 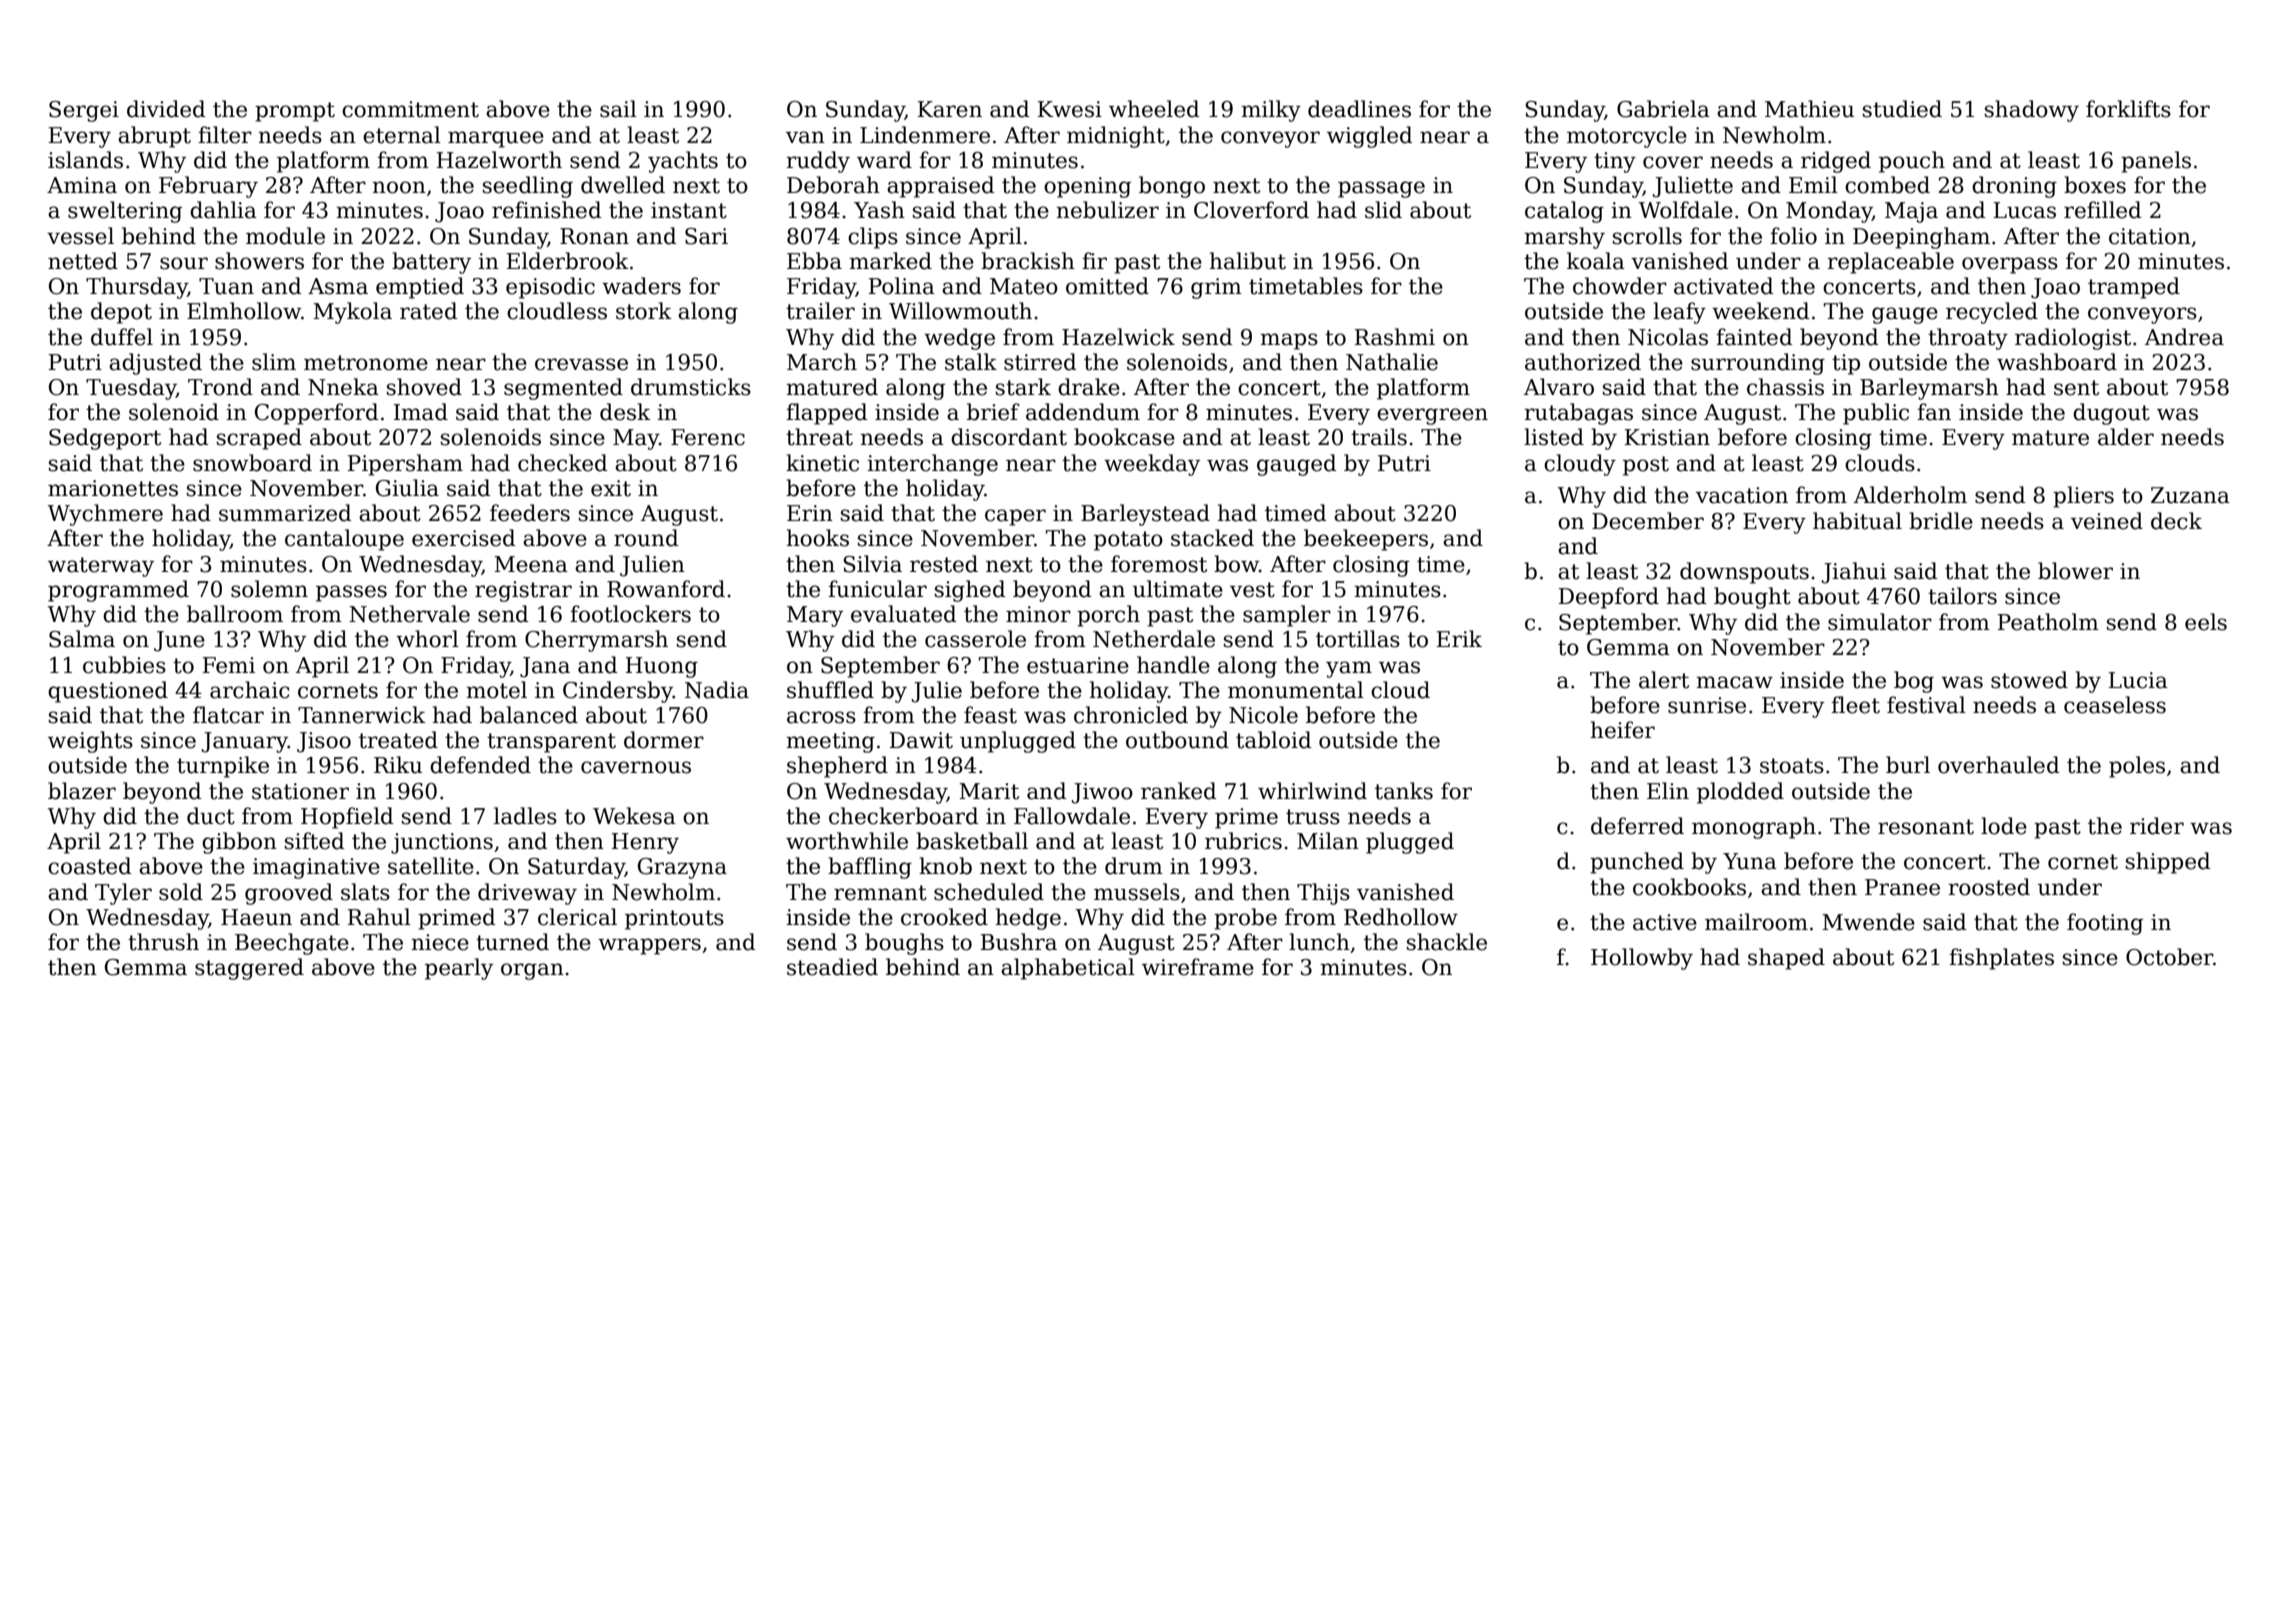 What do you see at coordinates (459, 969) in the screenshot?
I see `pearly` at bounding box center [459, 969].
